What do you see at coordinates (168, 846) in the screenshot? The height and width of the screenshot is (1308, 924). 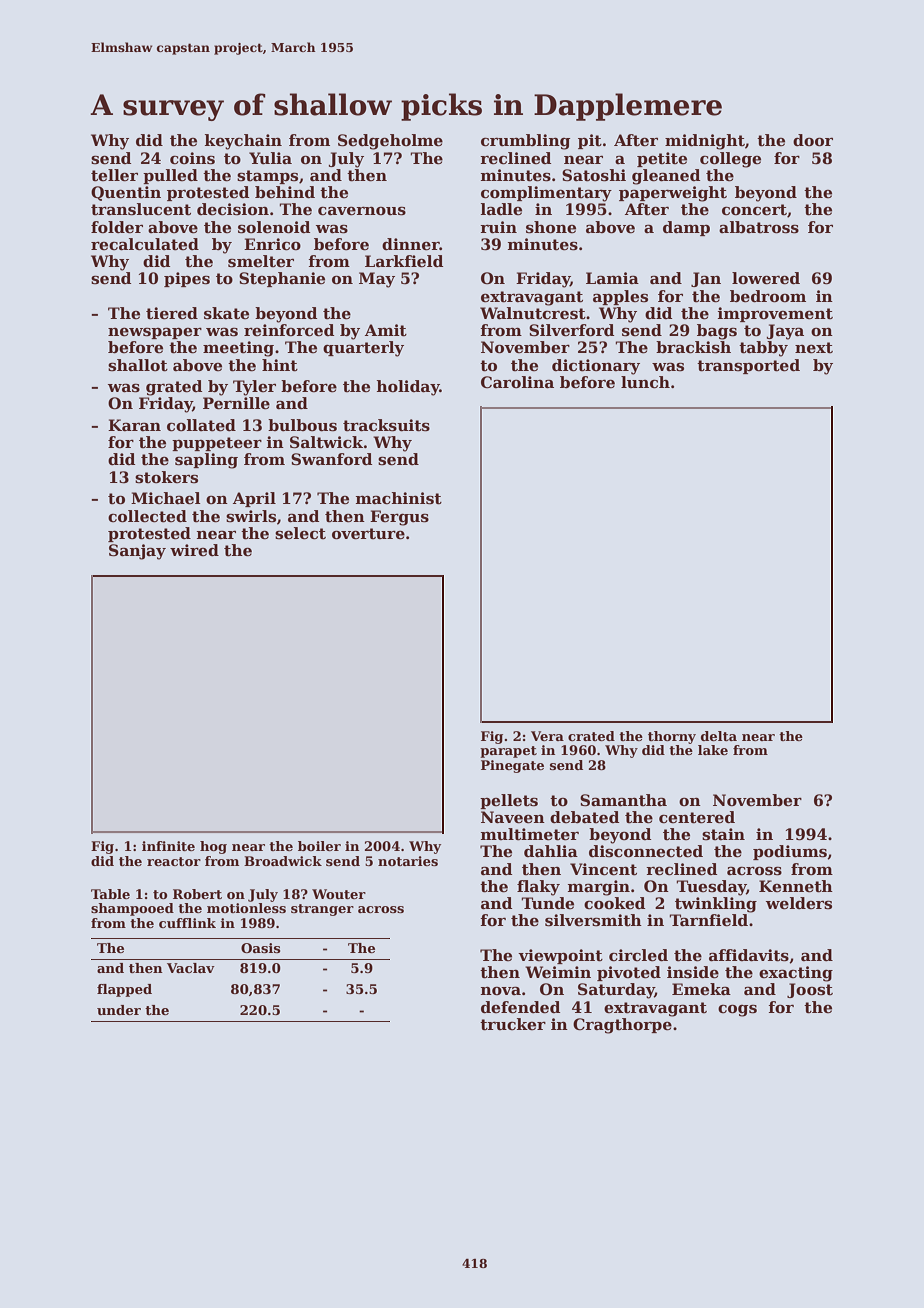 I see `infinite` at bounding box center [168, 846].
